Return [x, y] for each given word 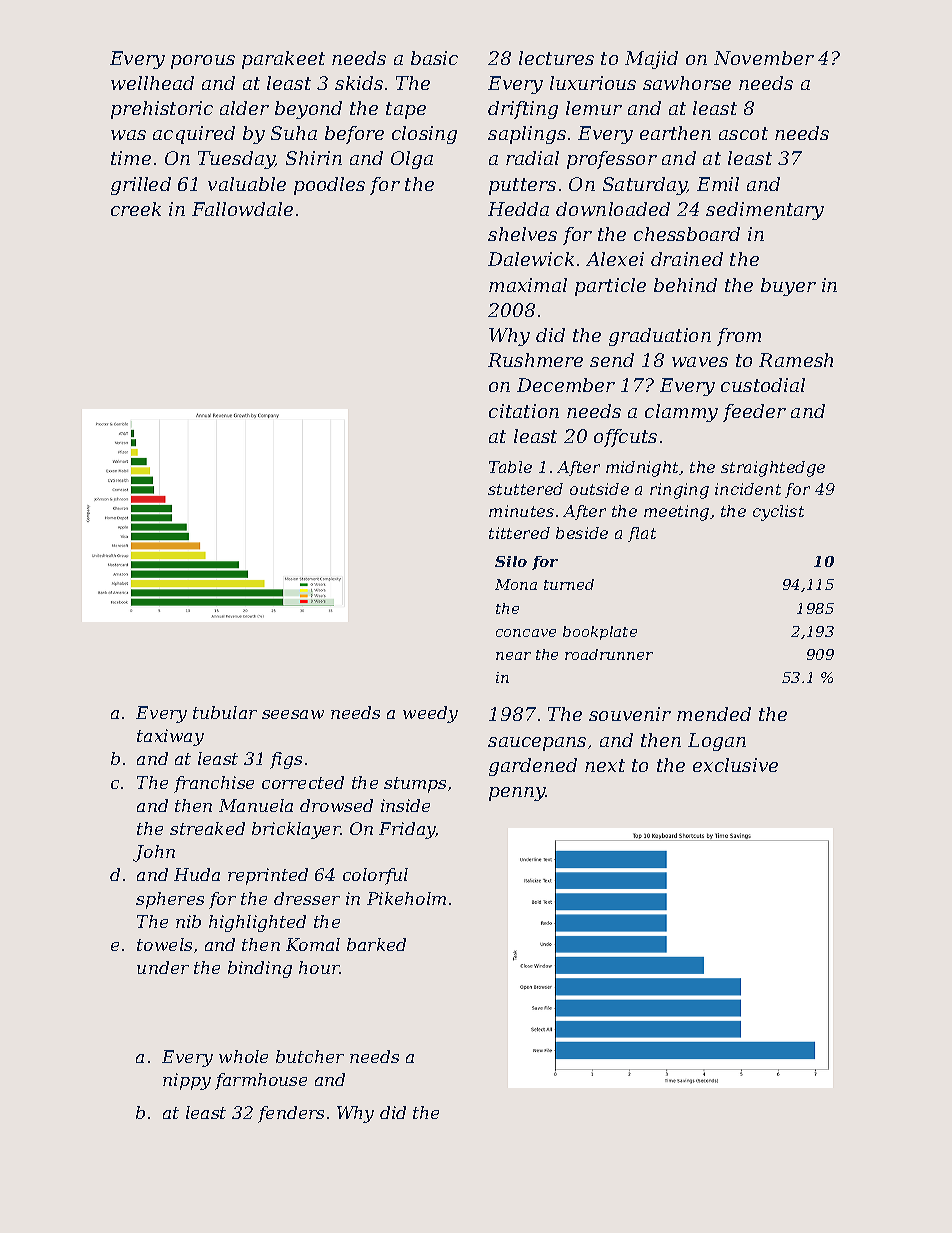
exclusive [735, 765]
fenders [291, 1114]
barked [376, 944]
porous [203, 62]
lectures [556, 58]
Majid [651, 60]
